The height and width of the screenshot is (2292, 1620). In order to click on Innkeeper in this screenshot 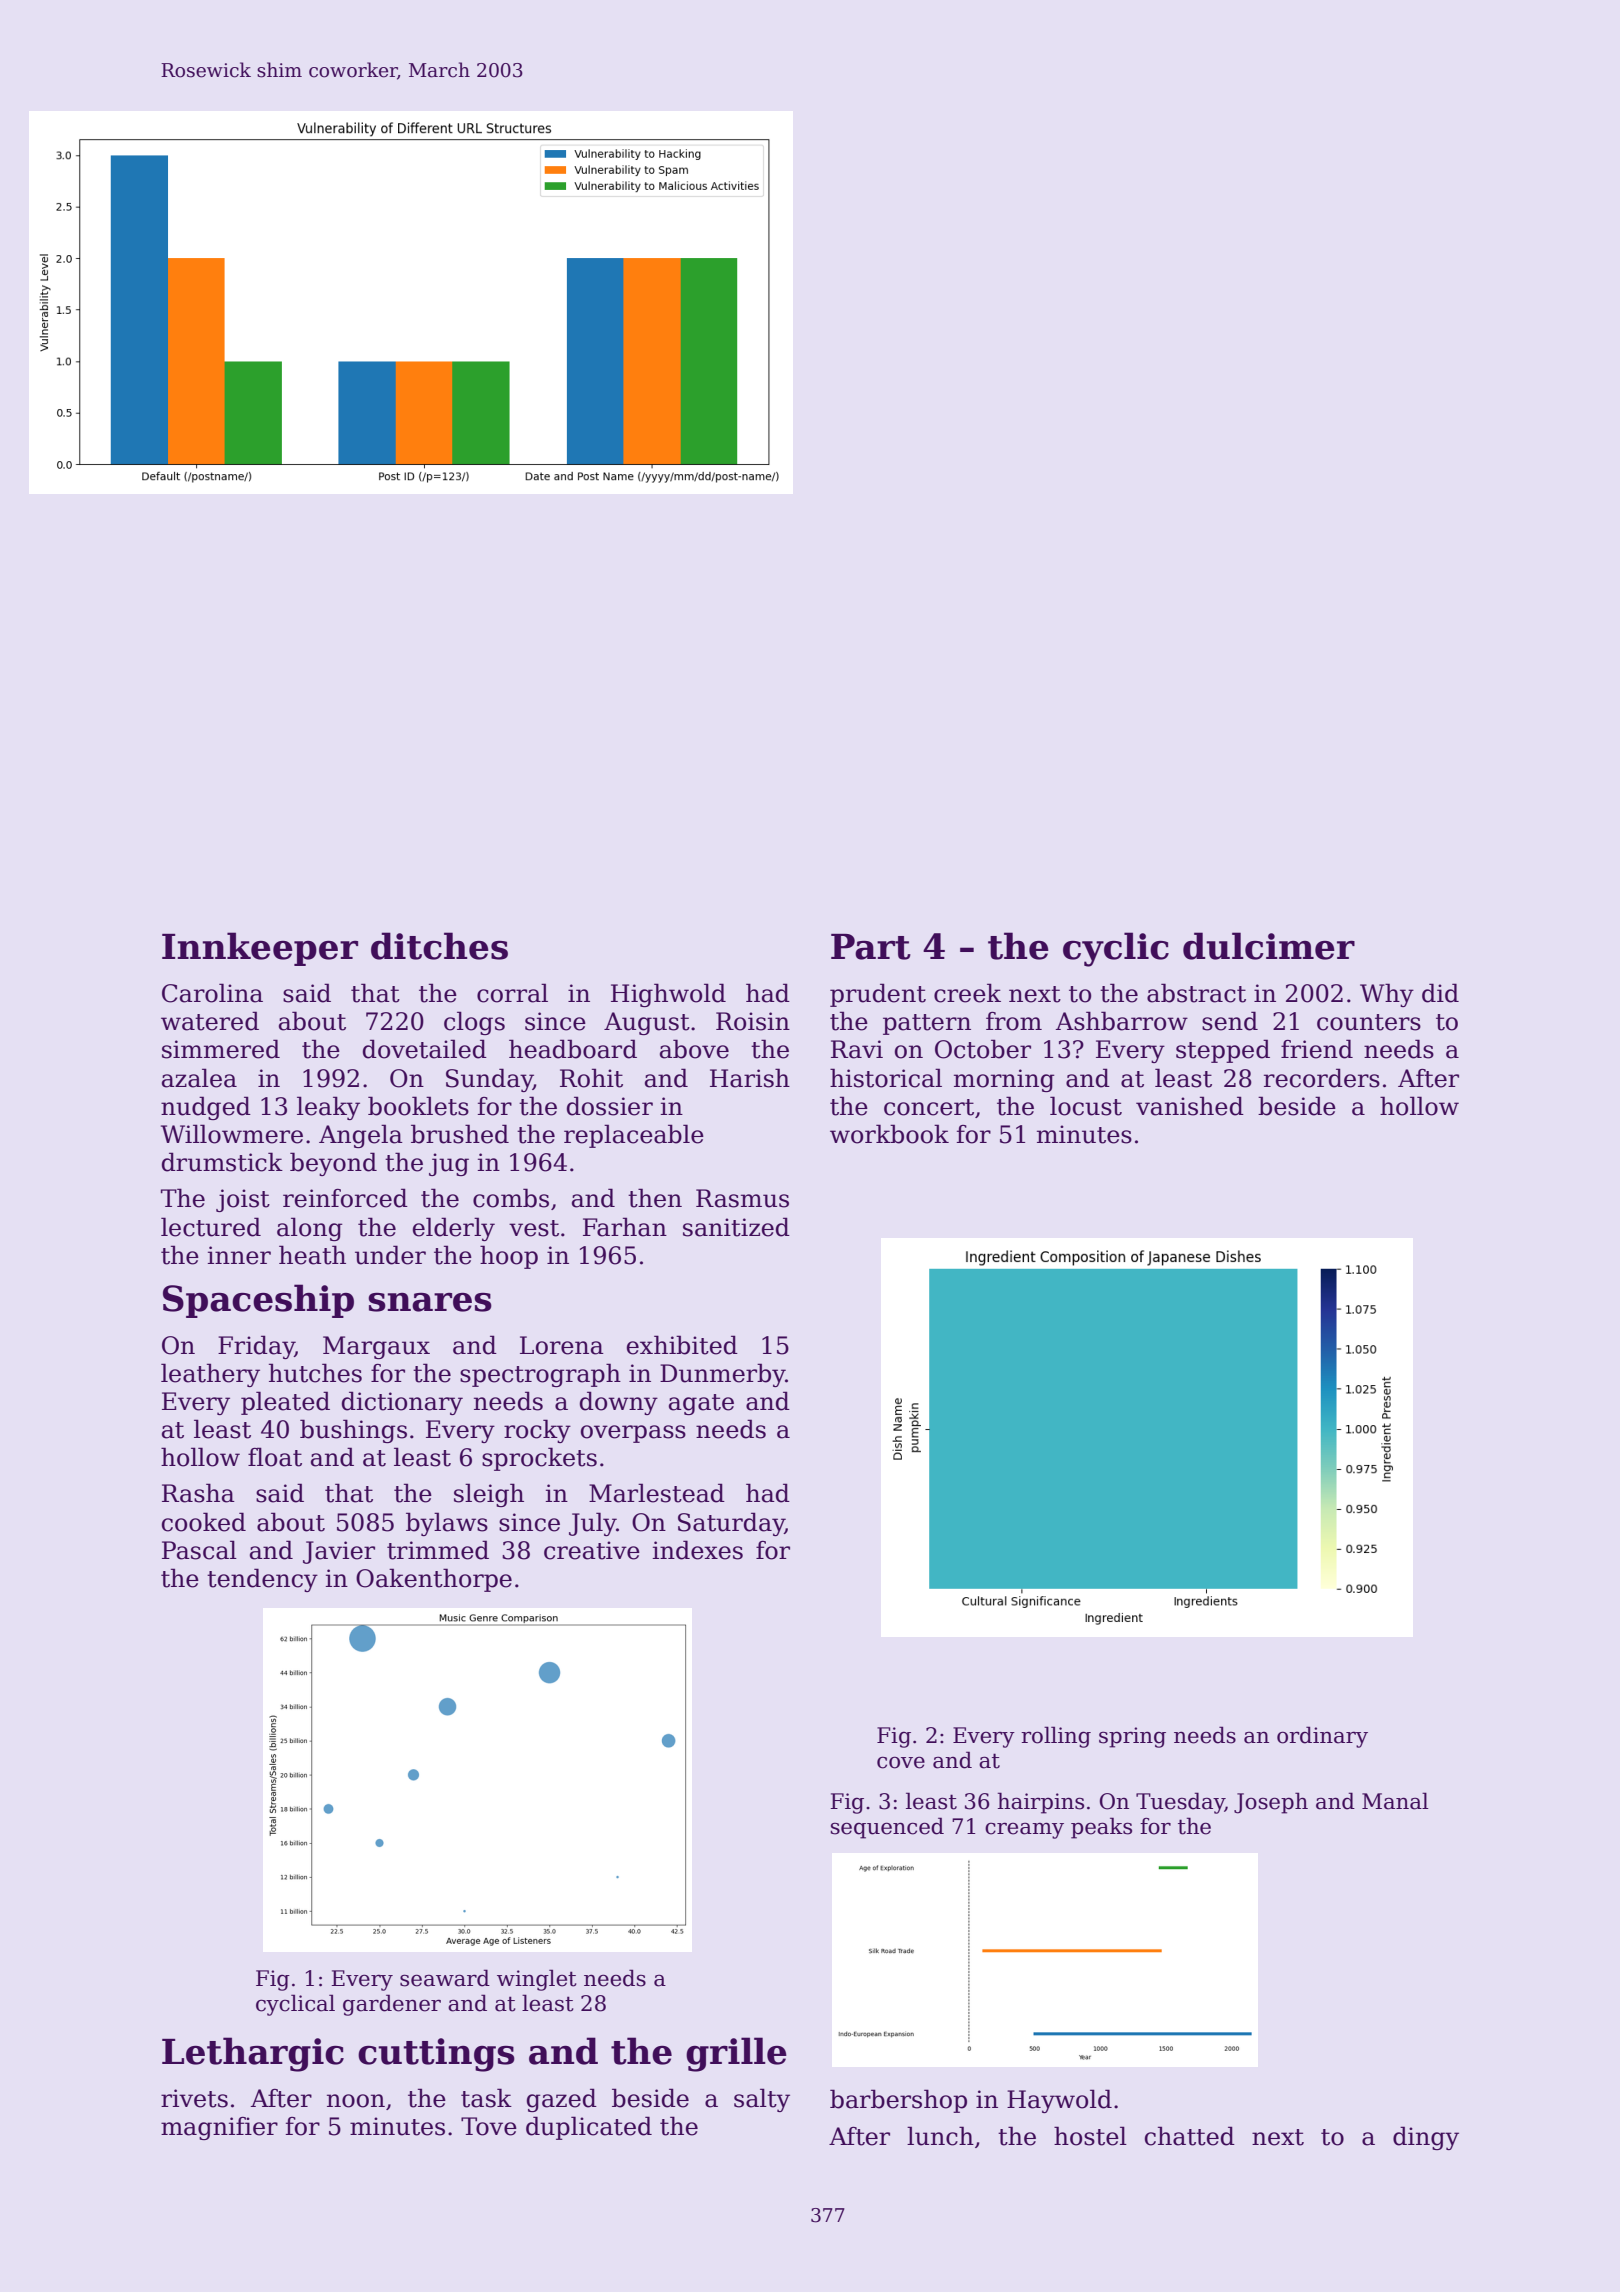, I will do `click(260, 949)`.
